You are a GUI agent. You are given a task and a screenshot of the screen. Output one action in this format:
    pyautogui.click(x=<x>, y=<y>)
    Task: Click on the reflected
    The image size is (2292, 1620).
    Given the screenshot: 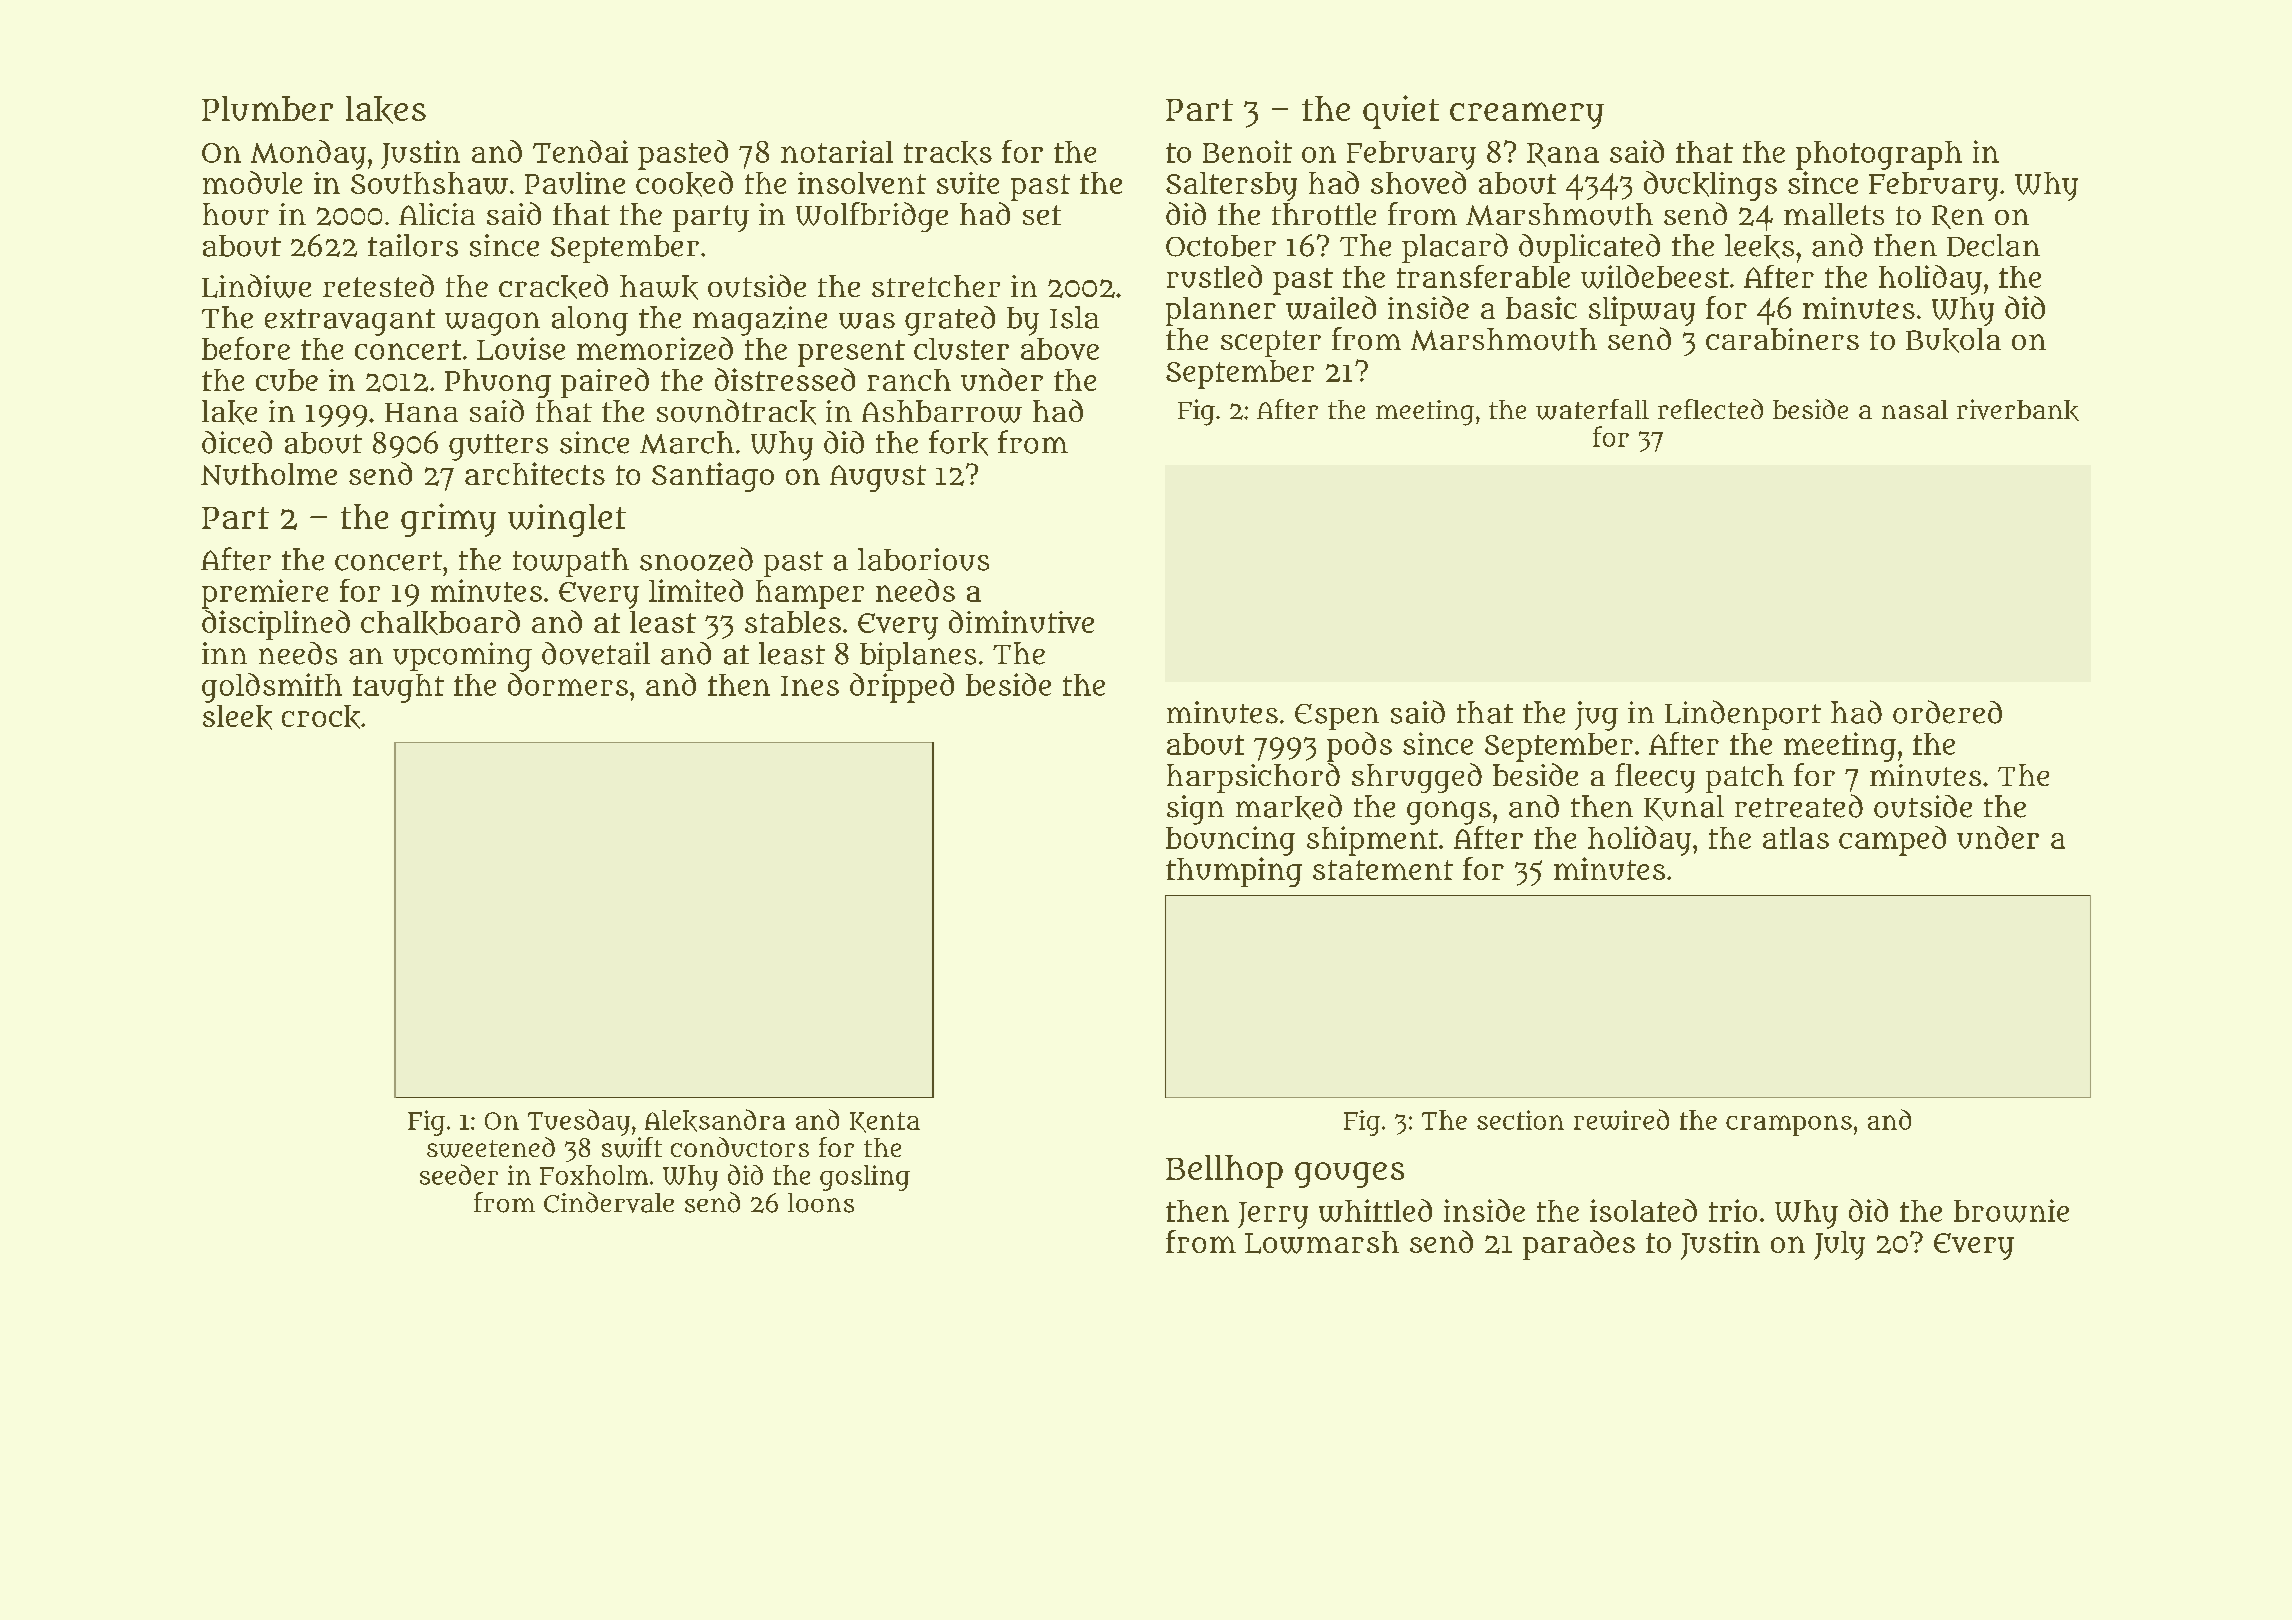 What is the action you would take?
    pyautogui.click(x=1710, y=409)
